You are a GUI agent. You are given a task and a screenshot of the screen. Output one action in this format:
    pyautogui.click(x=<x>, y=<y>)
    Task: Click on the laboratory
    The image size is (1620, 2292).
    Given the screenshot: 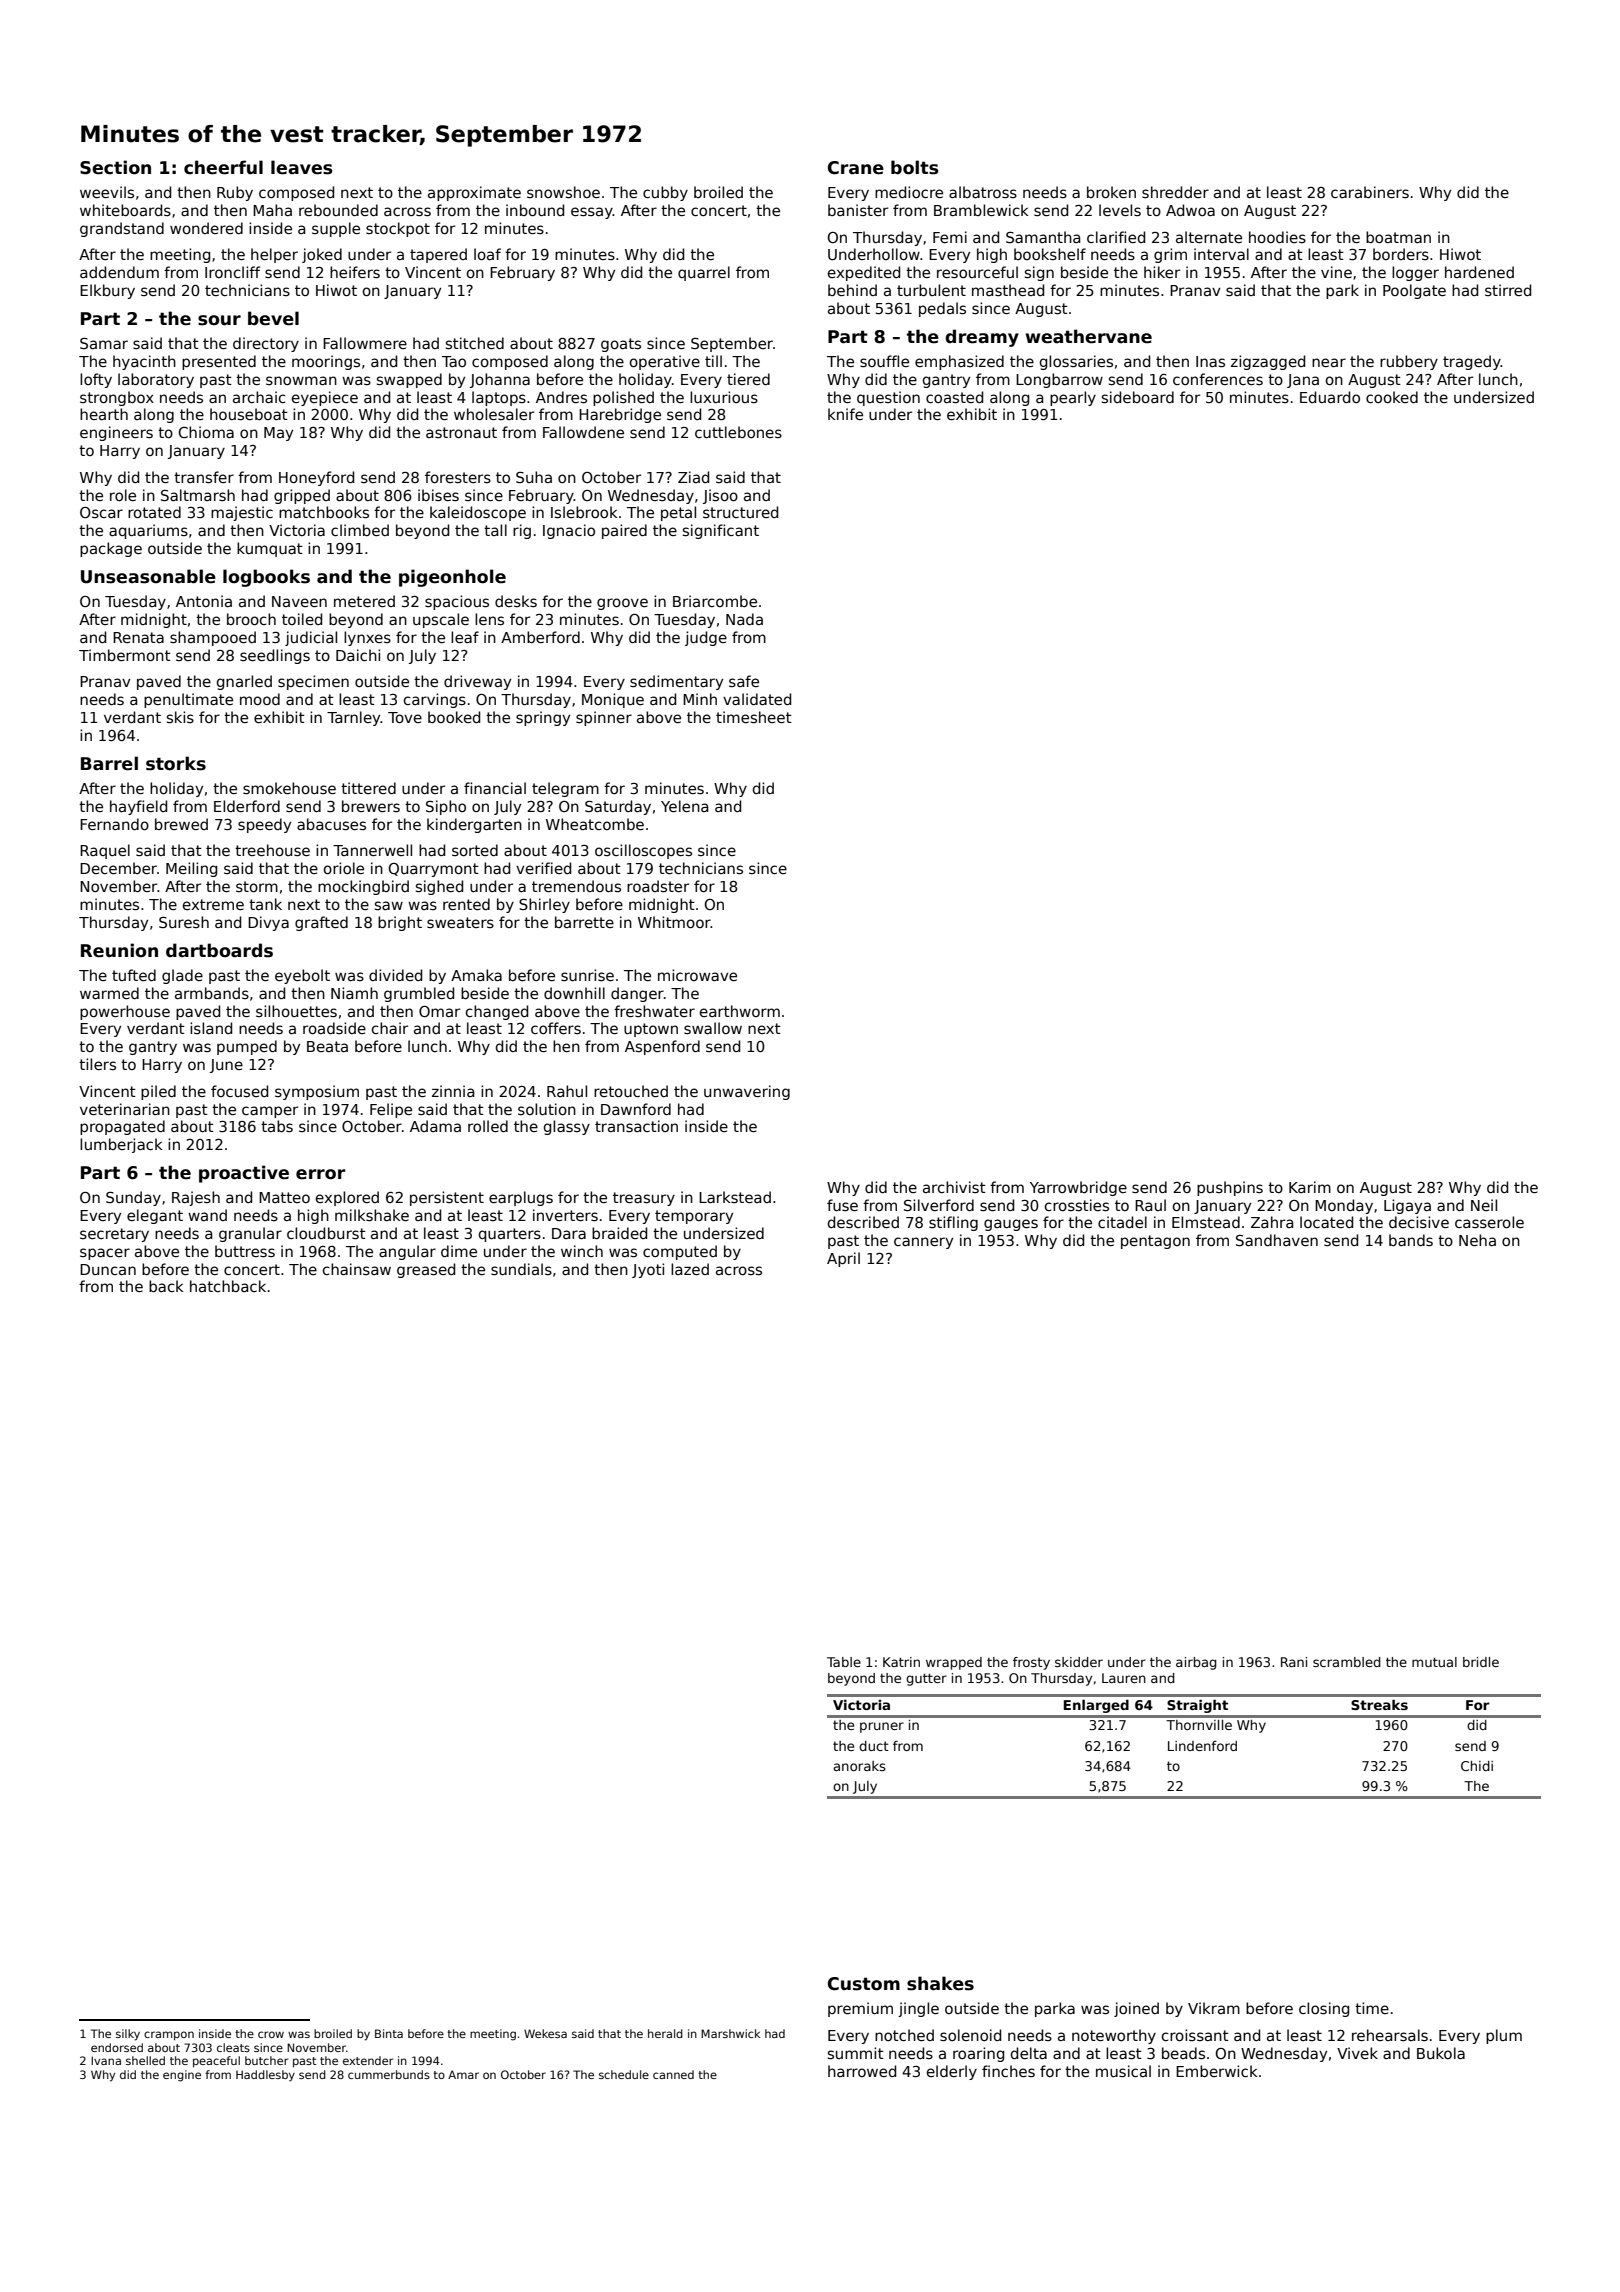 What is the action you would take?
    pyautogui.click(x=156, y=380)
